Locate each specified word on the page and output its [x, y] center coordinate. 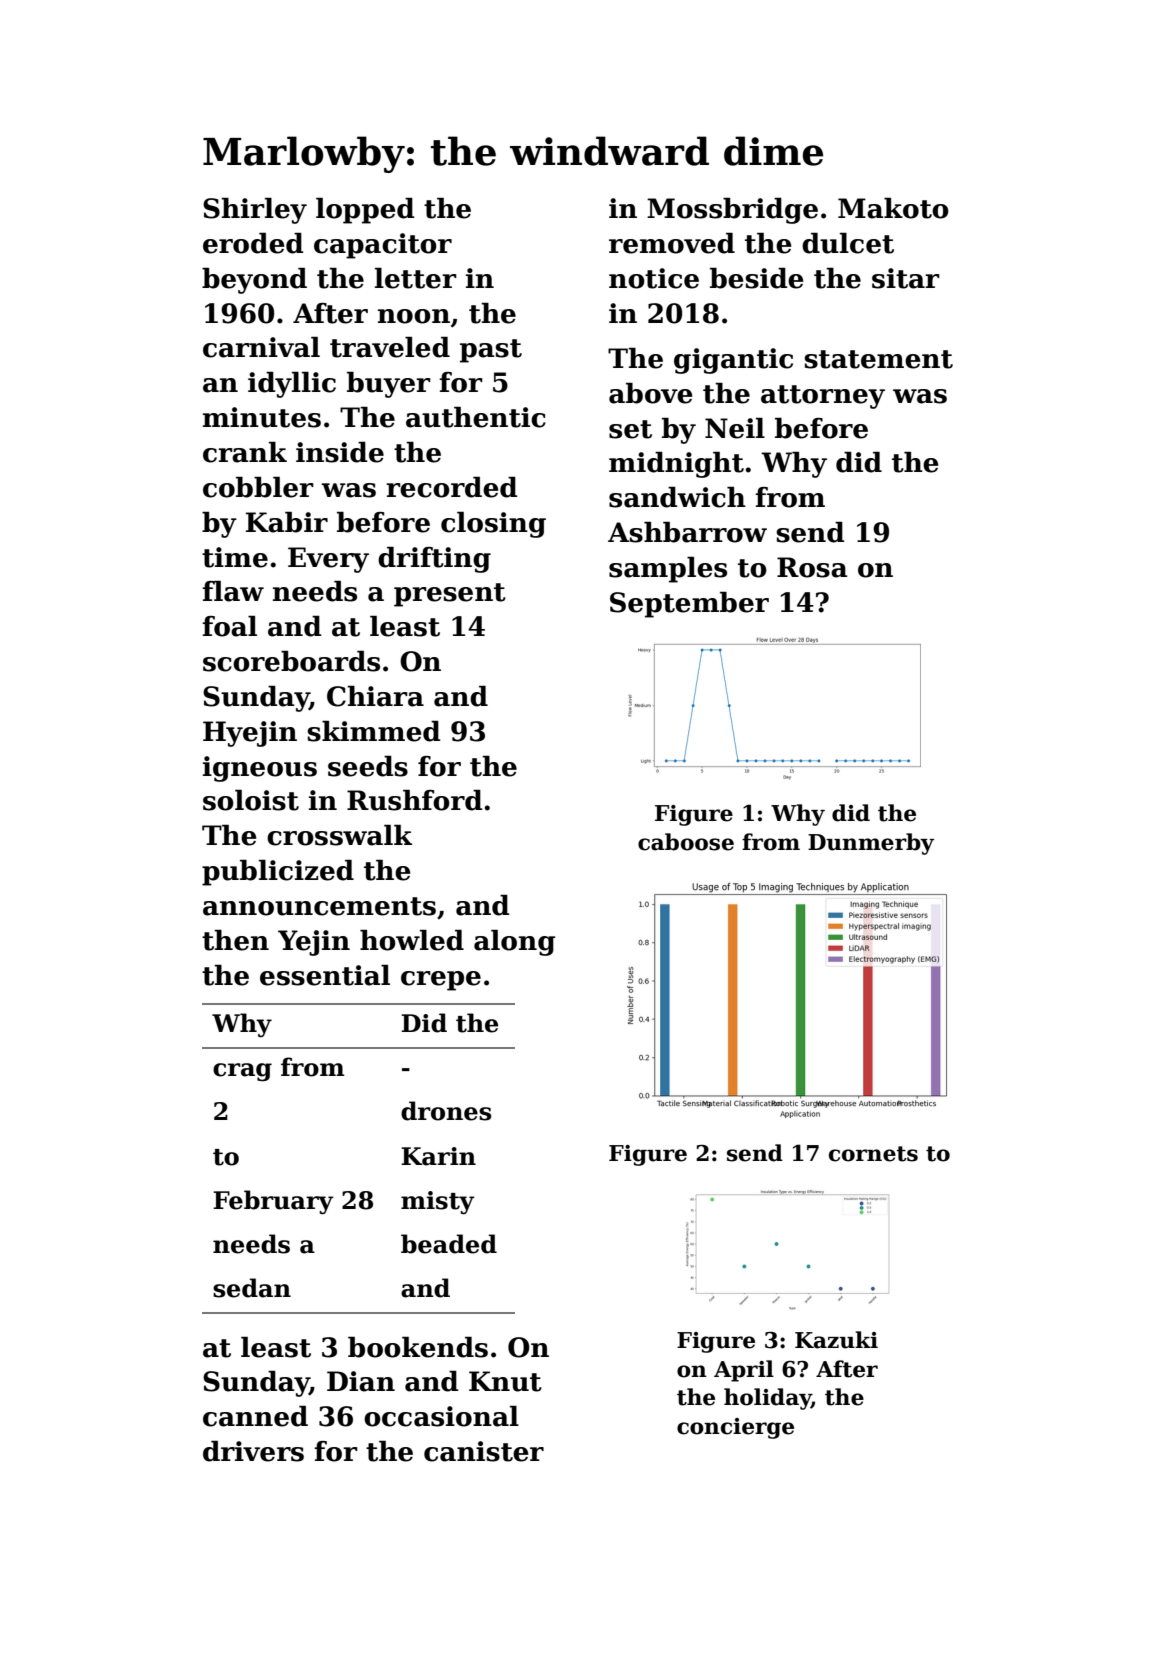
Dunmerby [871, 844]
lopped [365, 211]
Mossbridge [732, 211]
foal [229, 626]
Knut [505, 1381]
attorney [823, 397]
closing [493, 525]
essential [325, 975]
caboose [686, 842]
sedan [252, 1288]
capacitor [383, 246]
